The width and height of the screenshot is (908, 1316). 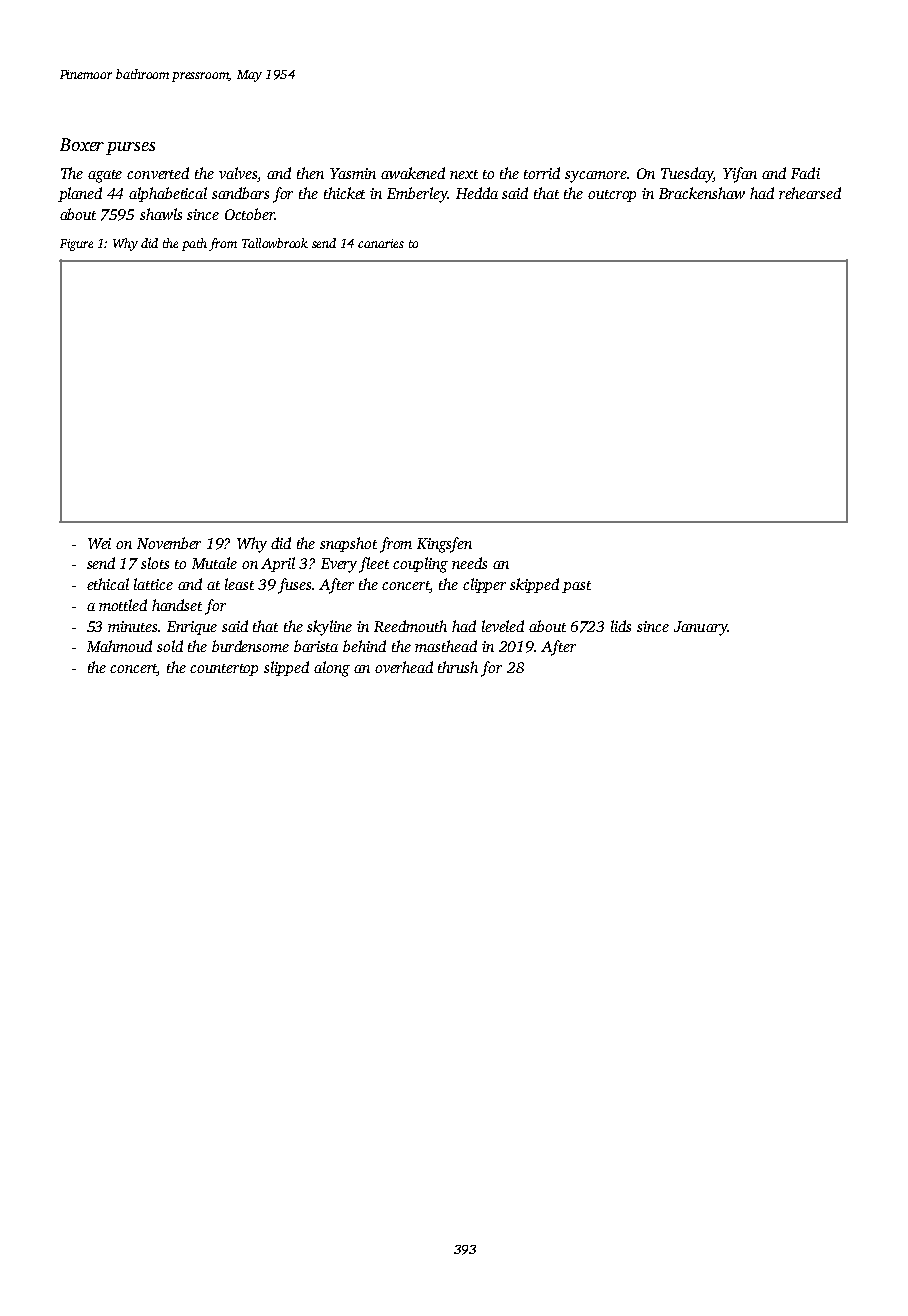 What do you see at coordinates (410, 626) in the screenshot?
I see `Reedmouth` at bounding box center [410, 626].
